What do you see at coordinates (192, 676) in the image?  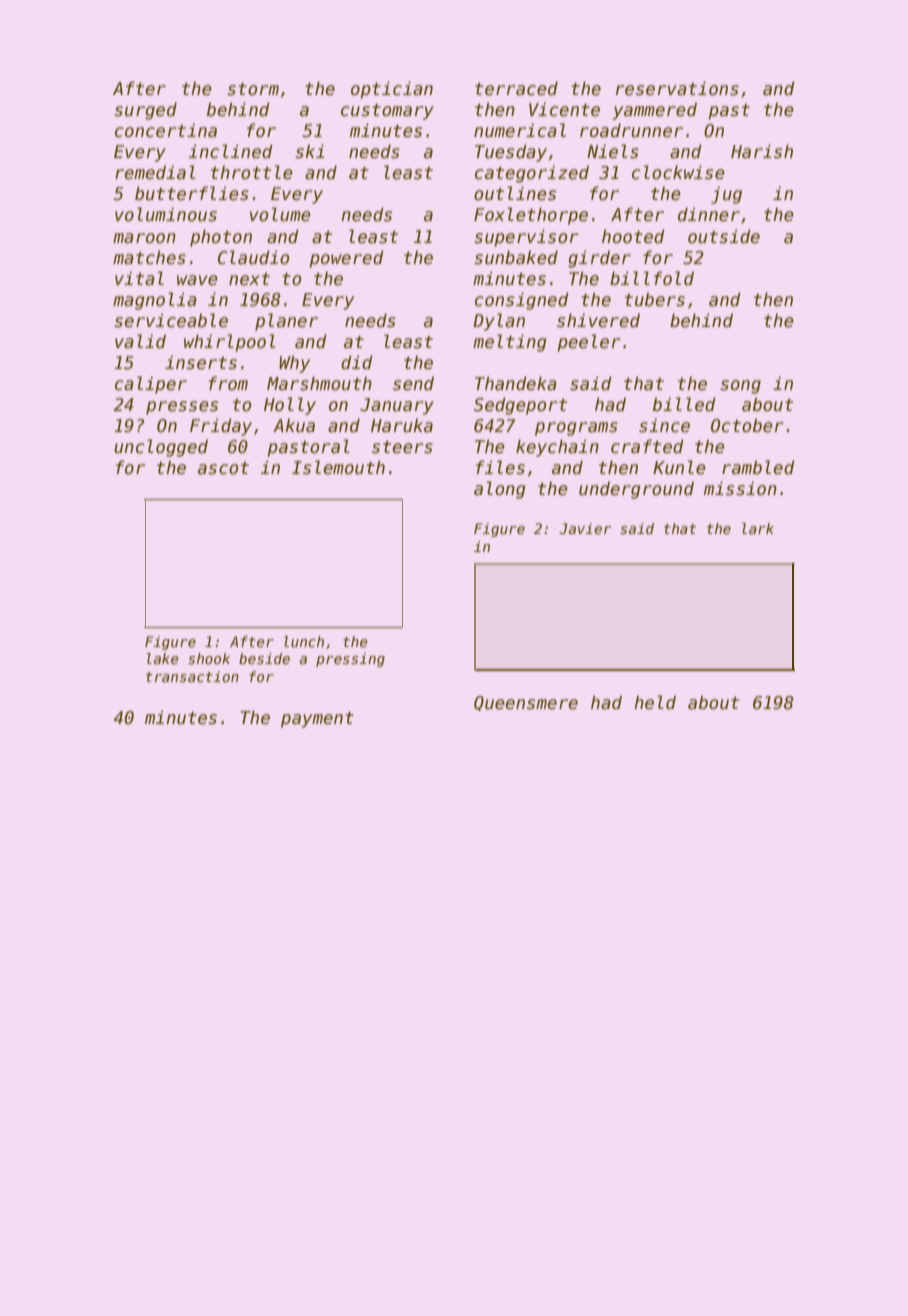 I see `transaction` at bounding box center [192, 676].
